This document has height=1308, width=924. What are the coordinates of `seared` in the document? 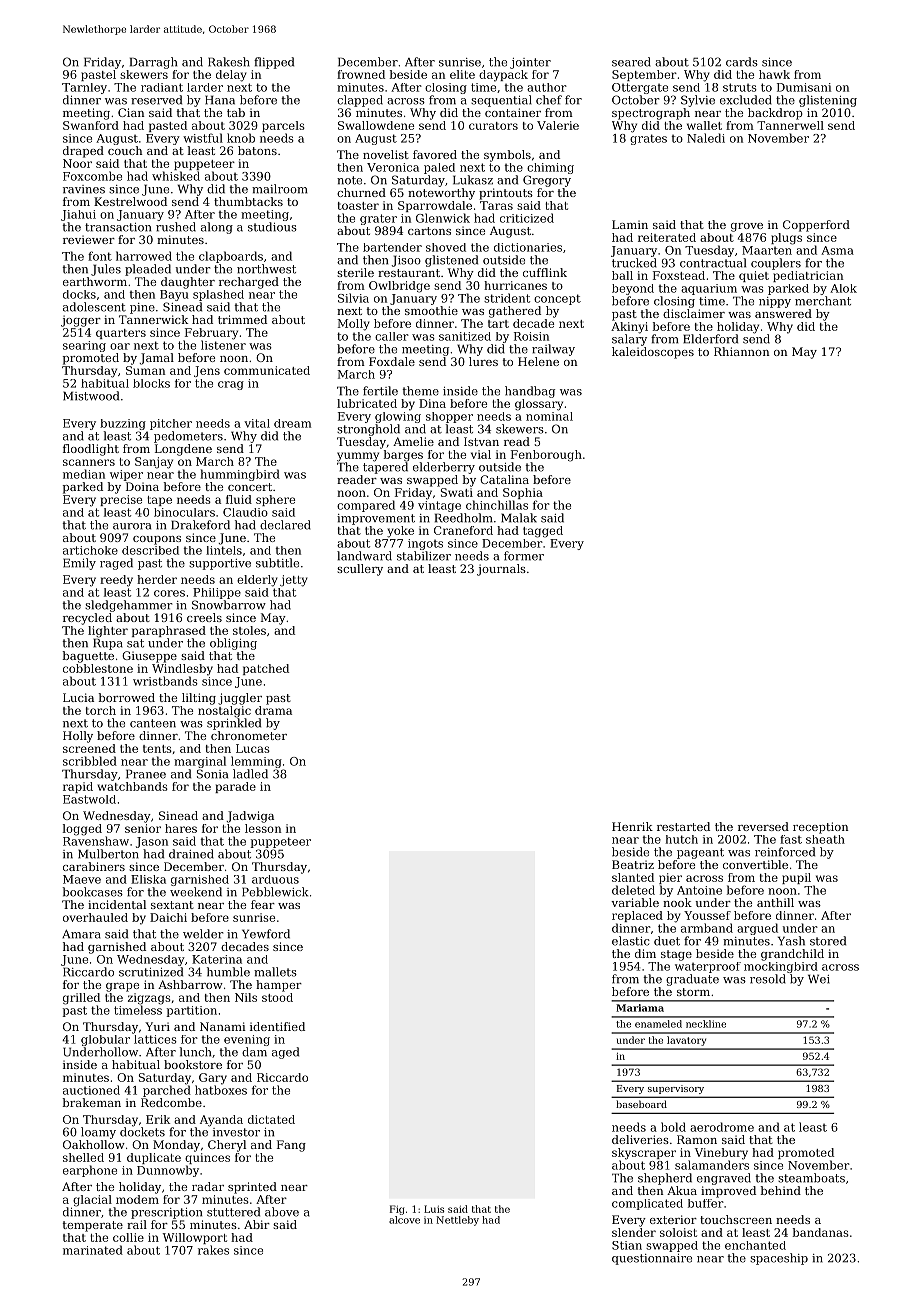 It's located at (631, 62).
